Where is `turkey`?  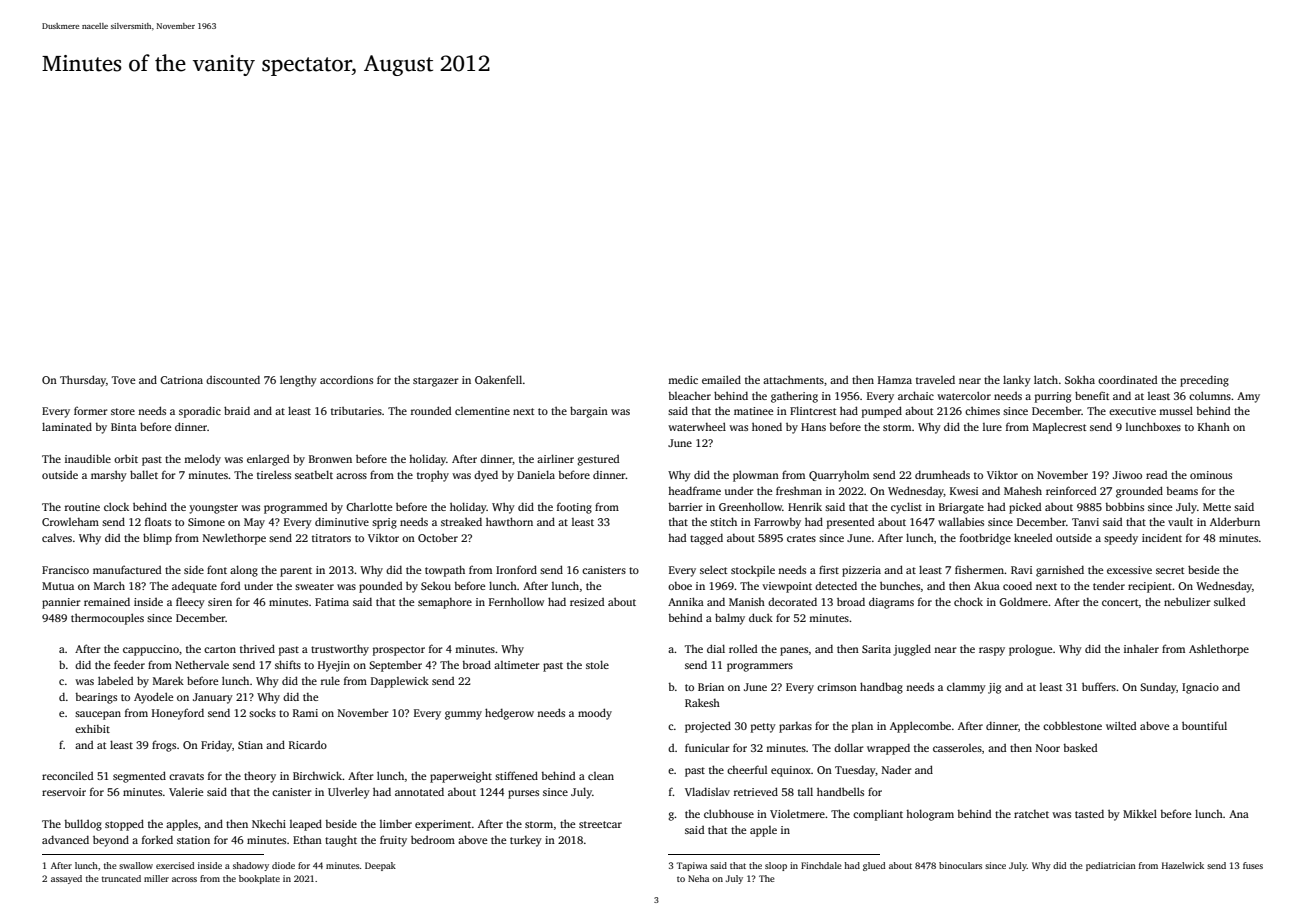 turkey is located at coordinates (526, 841).
